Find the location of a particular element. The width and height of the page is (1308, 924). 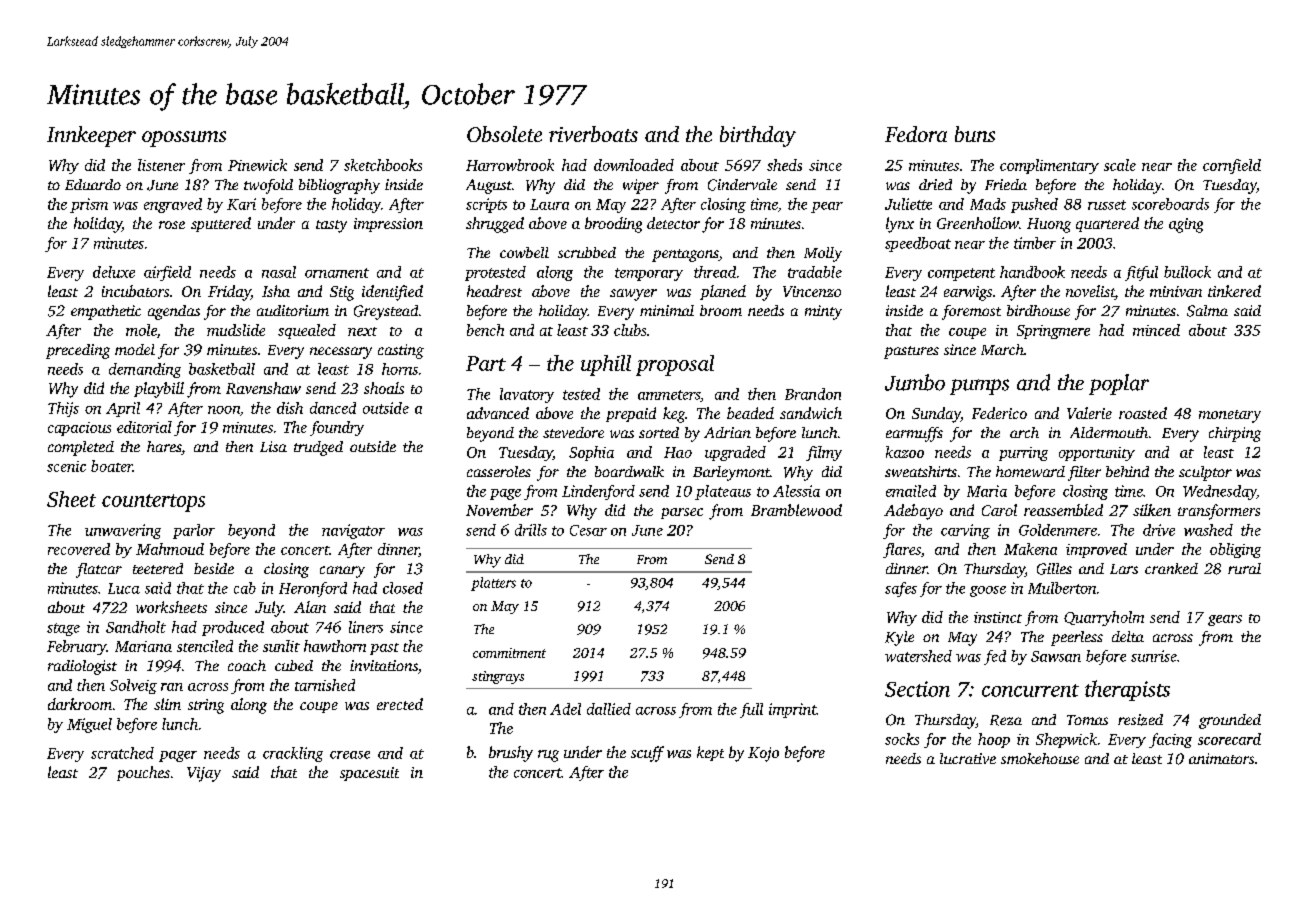

pear is located at coordinates (827, 207).
